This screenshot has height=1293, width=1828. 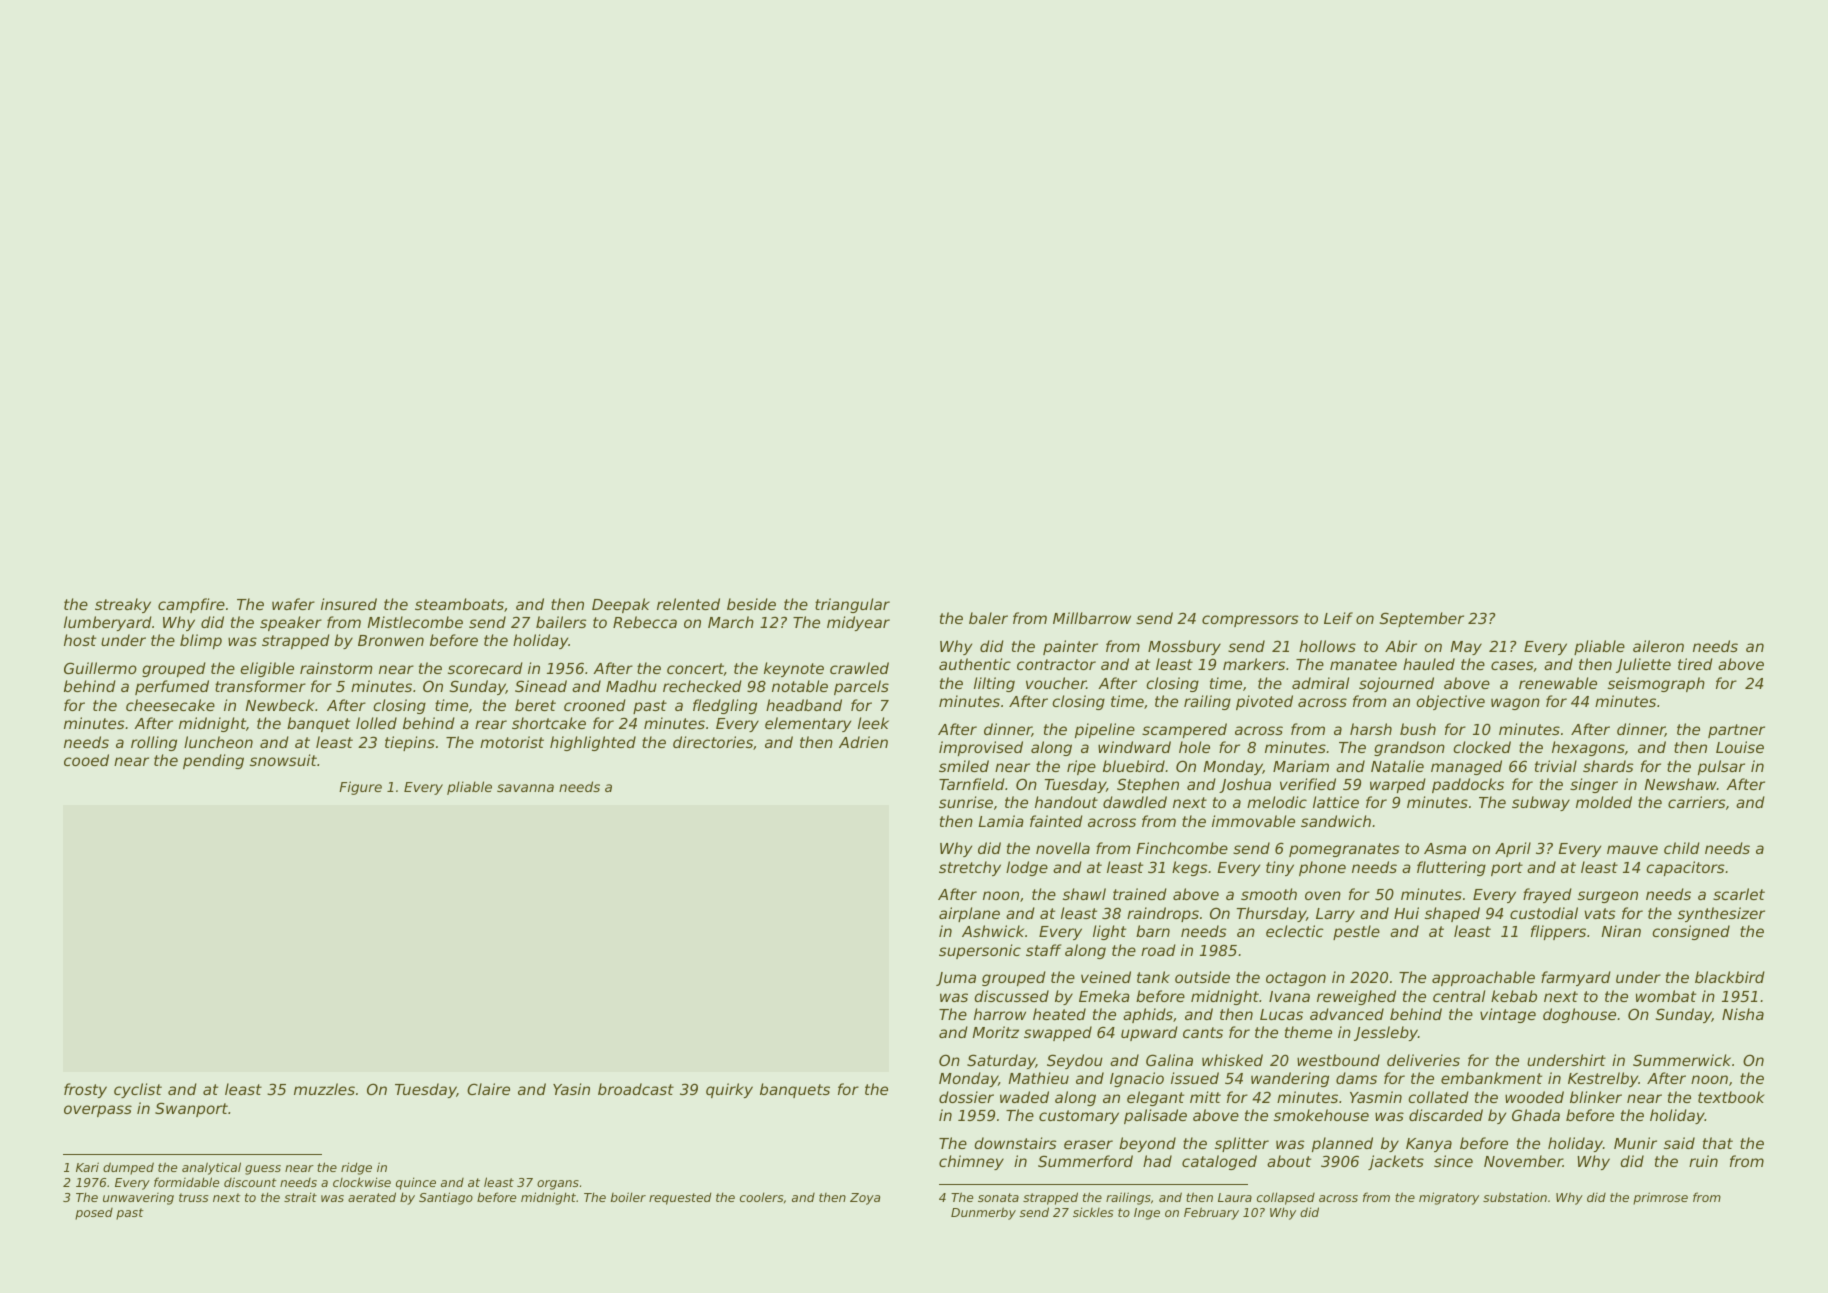 What do you see at coordinates (1450, 702) in the screenshot?
I see `objective` at bounding box center [1450, 702].
